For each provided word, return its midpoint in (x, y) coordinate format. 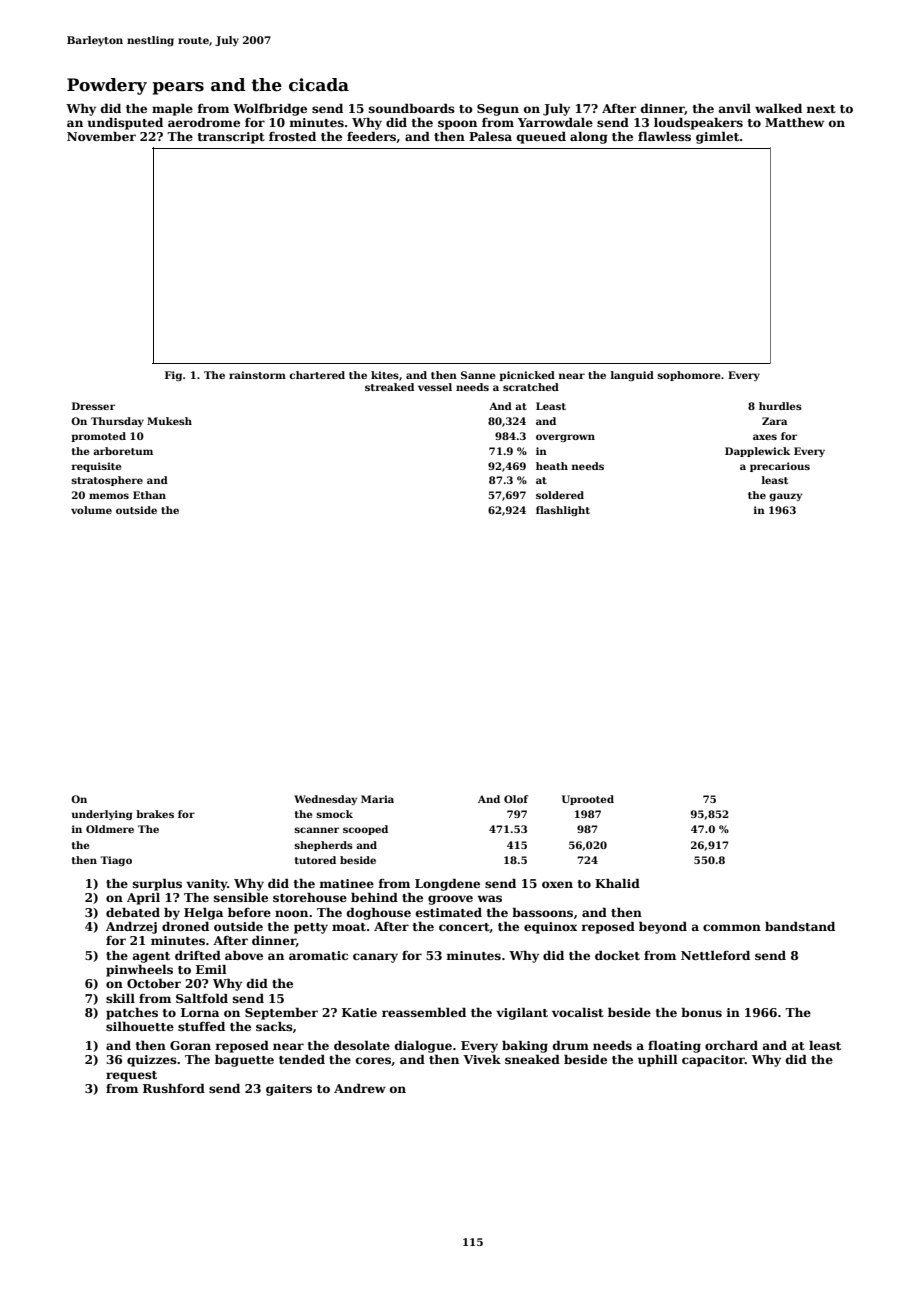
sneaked (532, 1059)
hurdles (780, 406)
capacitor (713, 1061)
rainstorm (257, 375)
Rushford (174, 1088)
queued (541, 137)
